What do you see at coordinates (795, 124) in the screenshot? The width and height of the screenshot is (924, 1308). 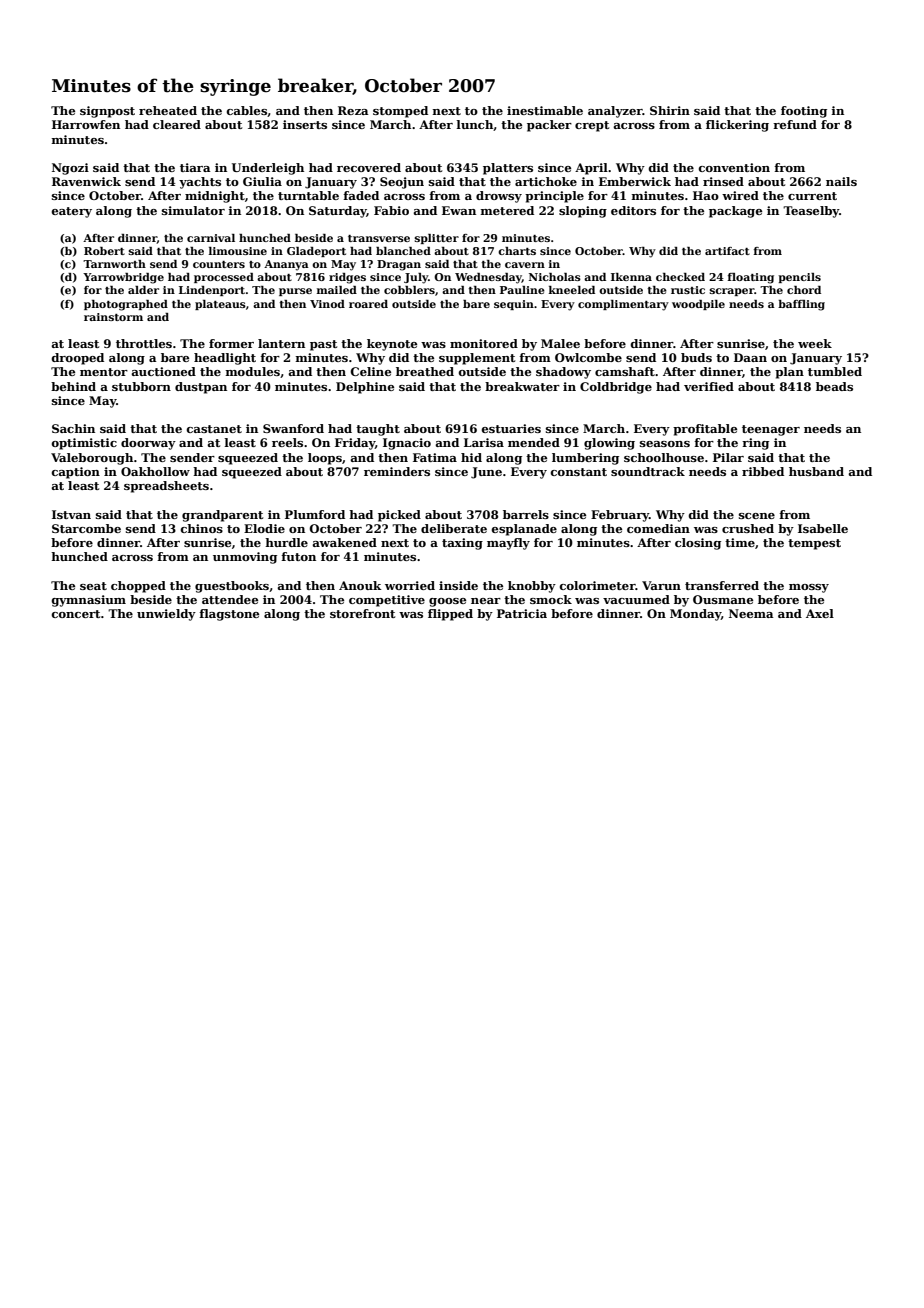 I see `refund` at bounding box center [795, 124].
